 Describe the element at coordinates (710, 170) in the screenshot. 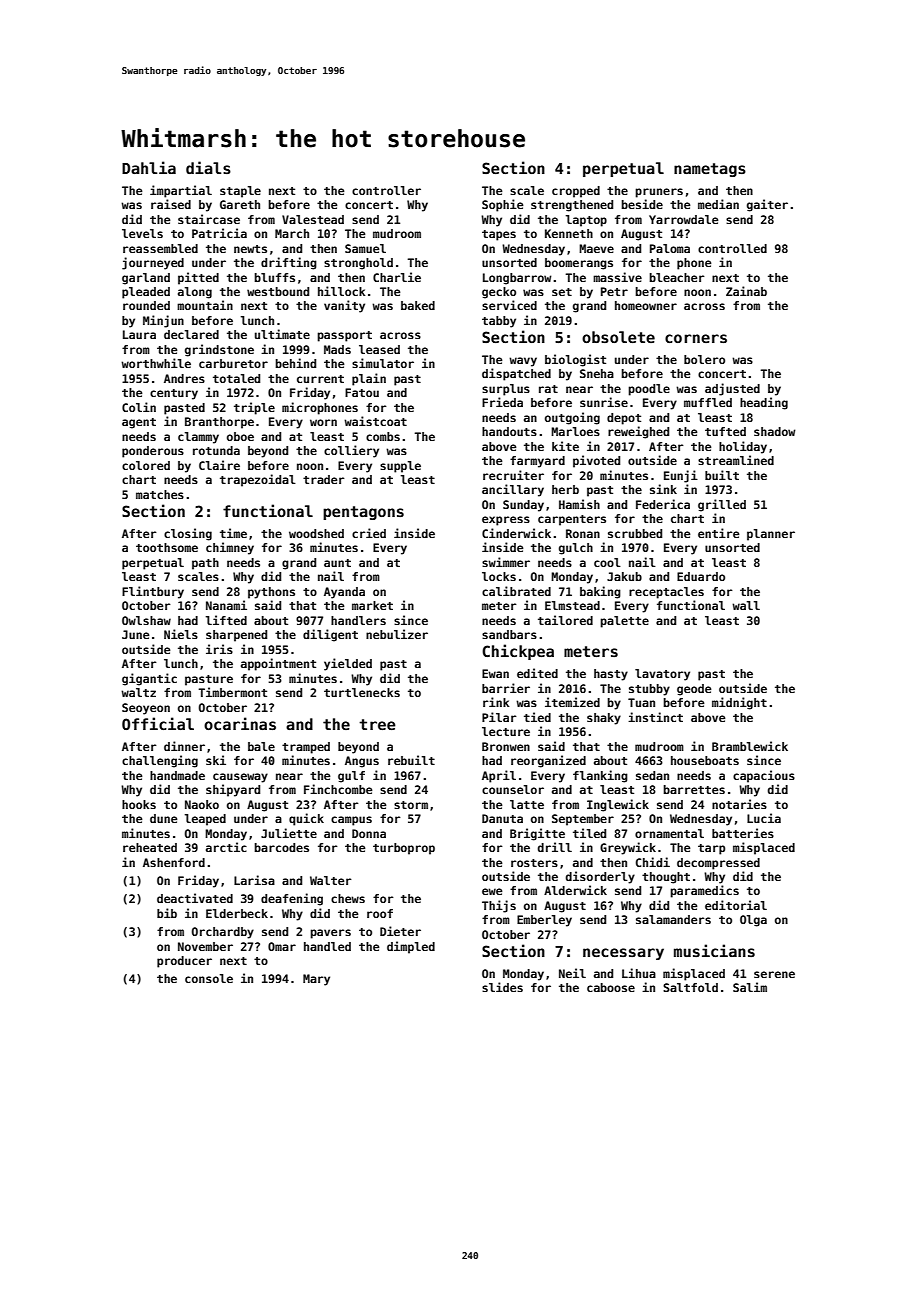

I see `nametags` at that location.
